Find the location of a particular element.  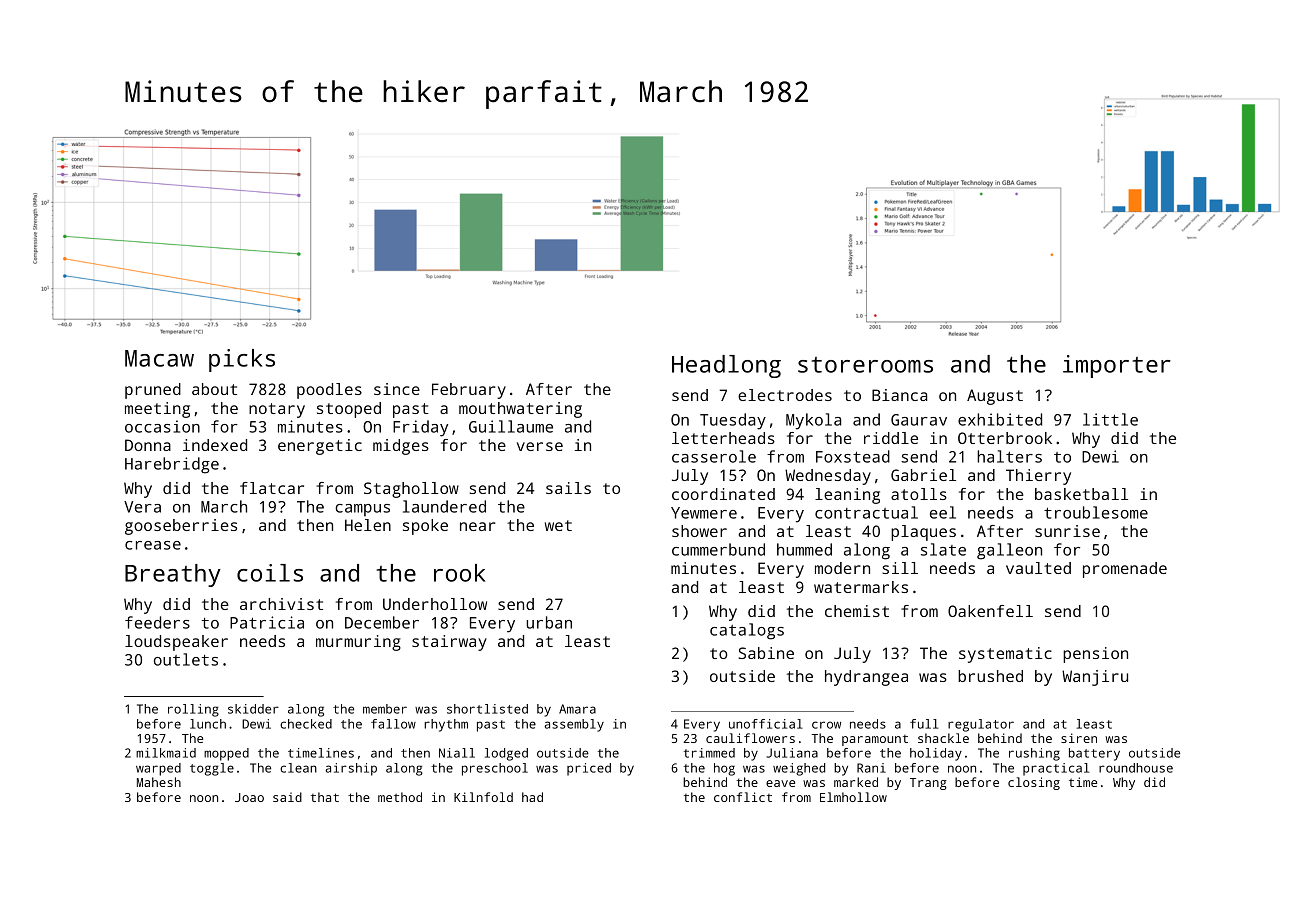

Headlong is located at coordinates (726, 366).
